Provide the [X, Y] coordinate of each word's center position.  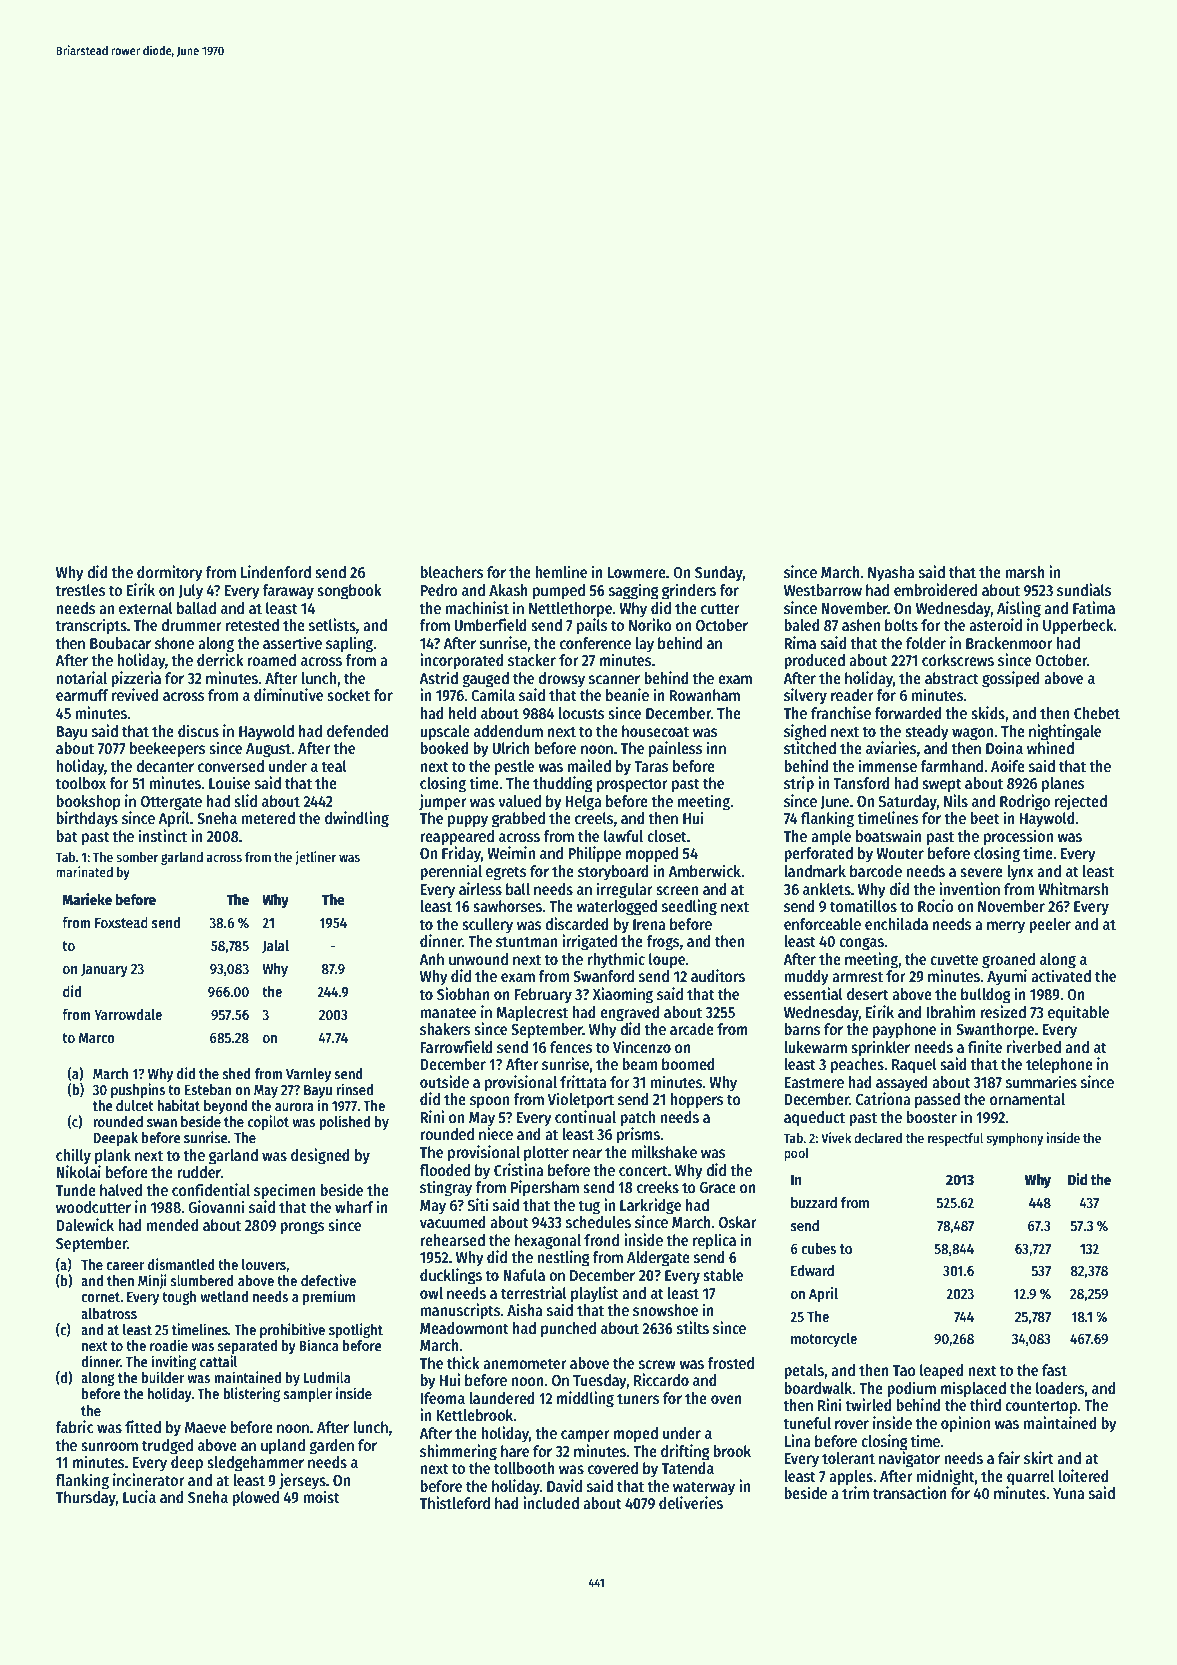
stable [723, 1275]
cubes [818, 1248]
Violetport [581, 1100]
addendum [508, 731]
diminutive [288, 694]
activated [1061, 976]
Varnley [308, 1075]
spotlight [356, 1330]
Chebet [1097, 713]
